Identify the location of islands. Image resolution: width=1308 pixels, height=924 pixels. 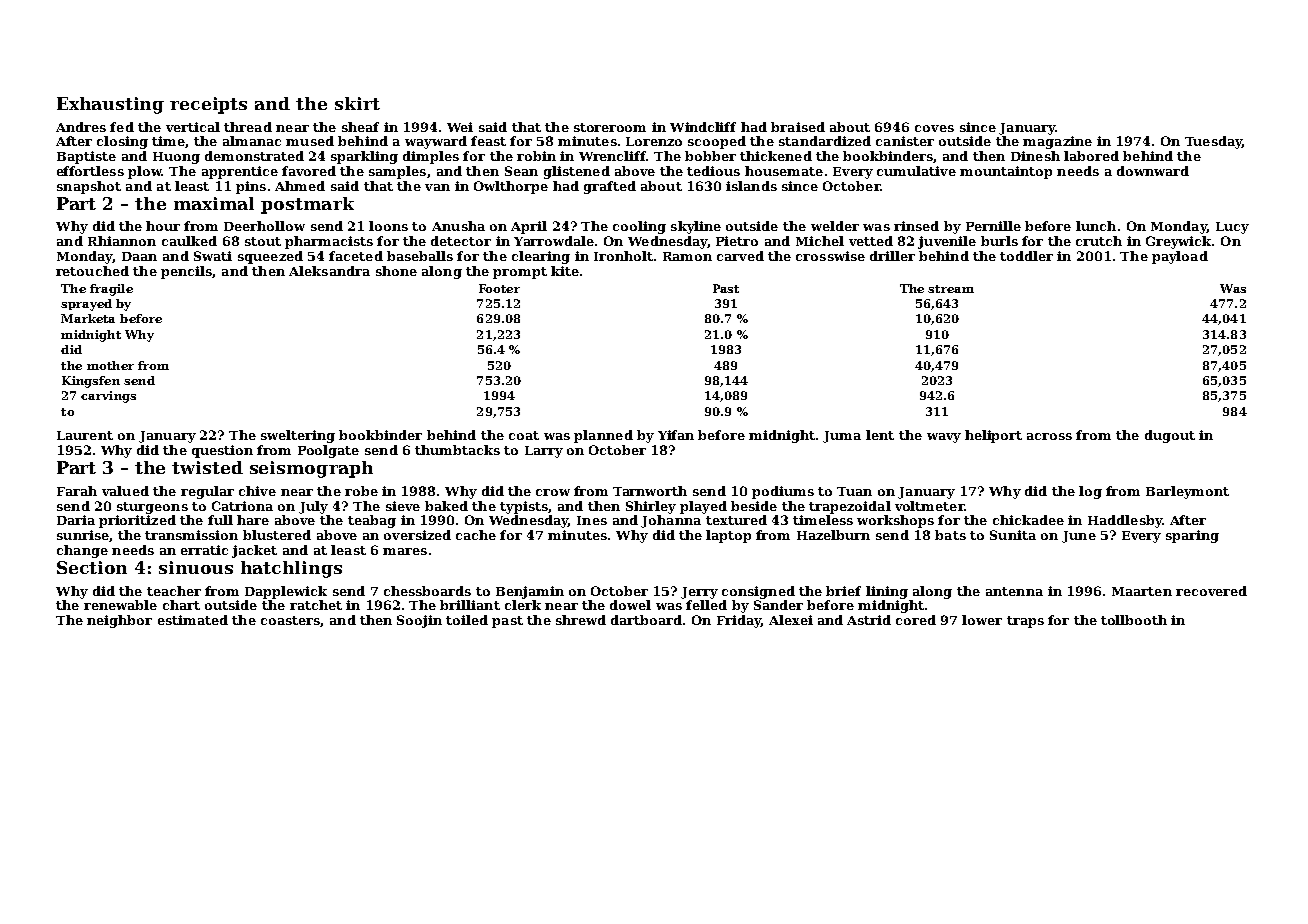
(751, 186).
